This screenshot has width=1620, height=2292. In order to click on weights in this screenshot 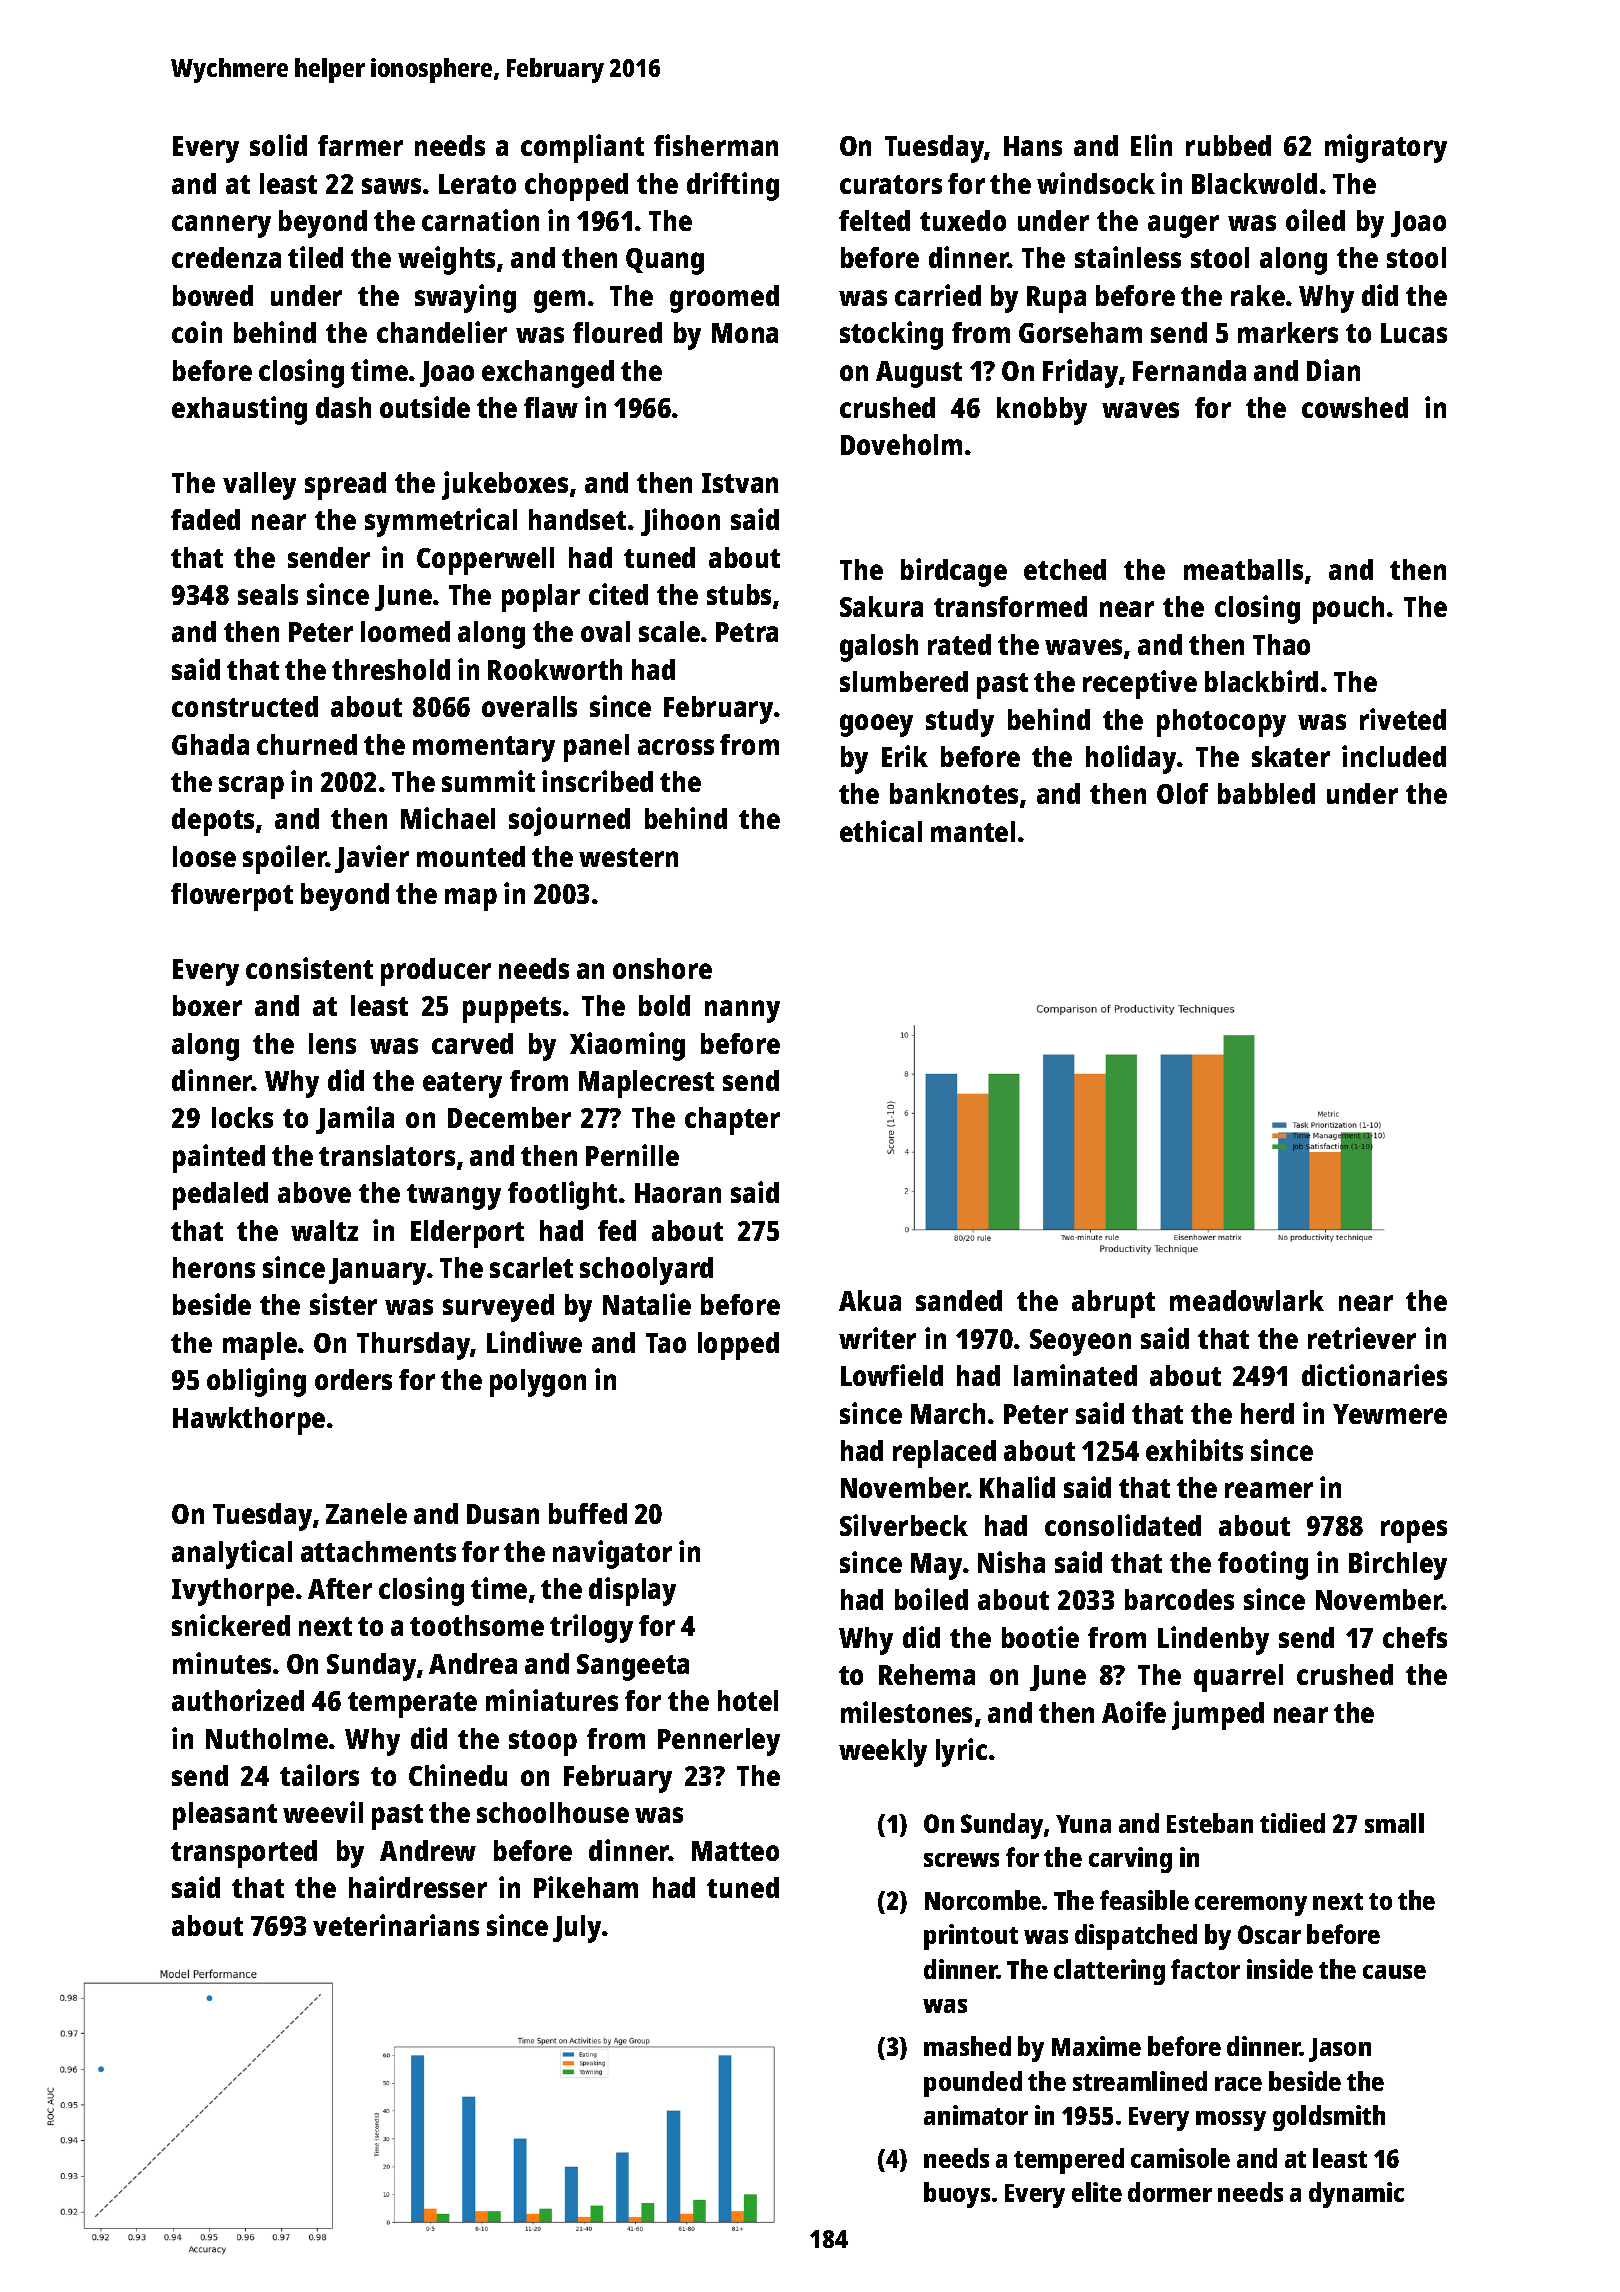, I will do `click(446, 260)`.
